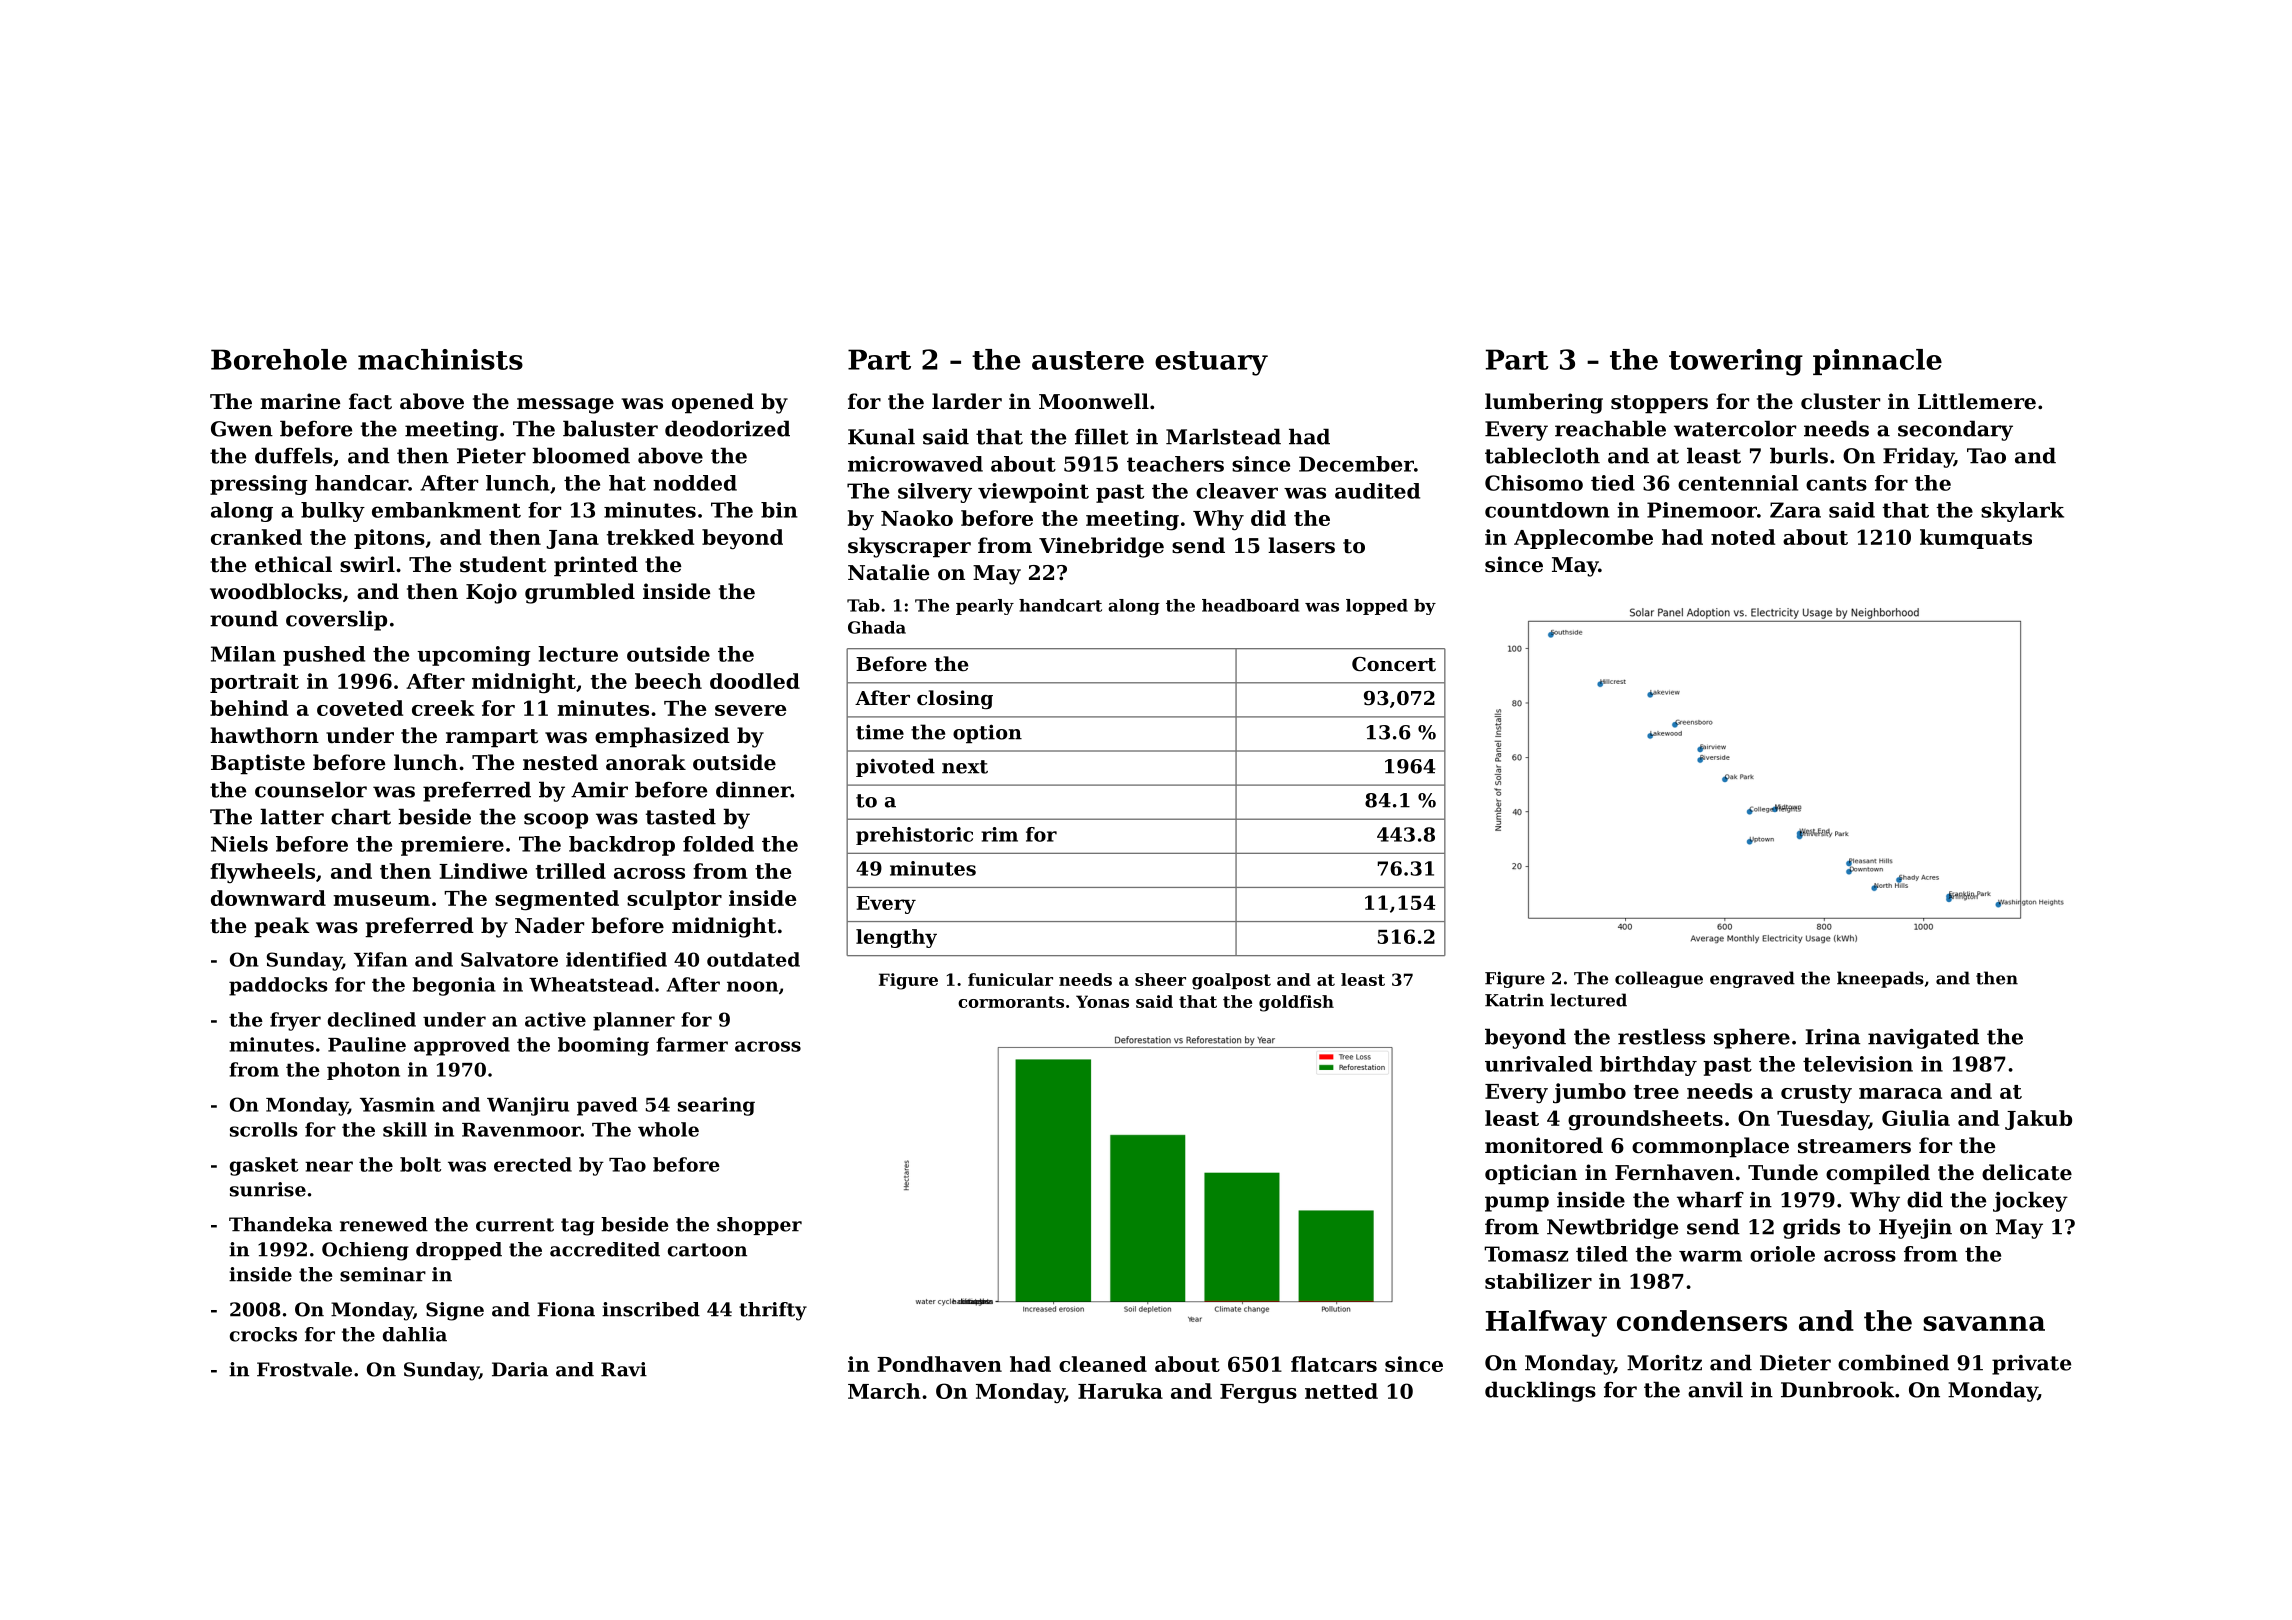 The width and height of the document is (2292, 1620). What do you see at coordinates (1661, 1036) in the document?
I see `restless` at bounding box center [1661, 1036].
